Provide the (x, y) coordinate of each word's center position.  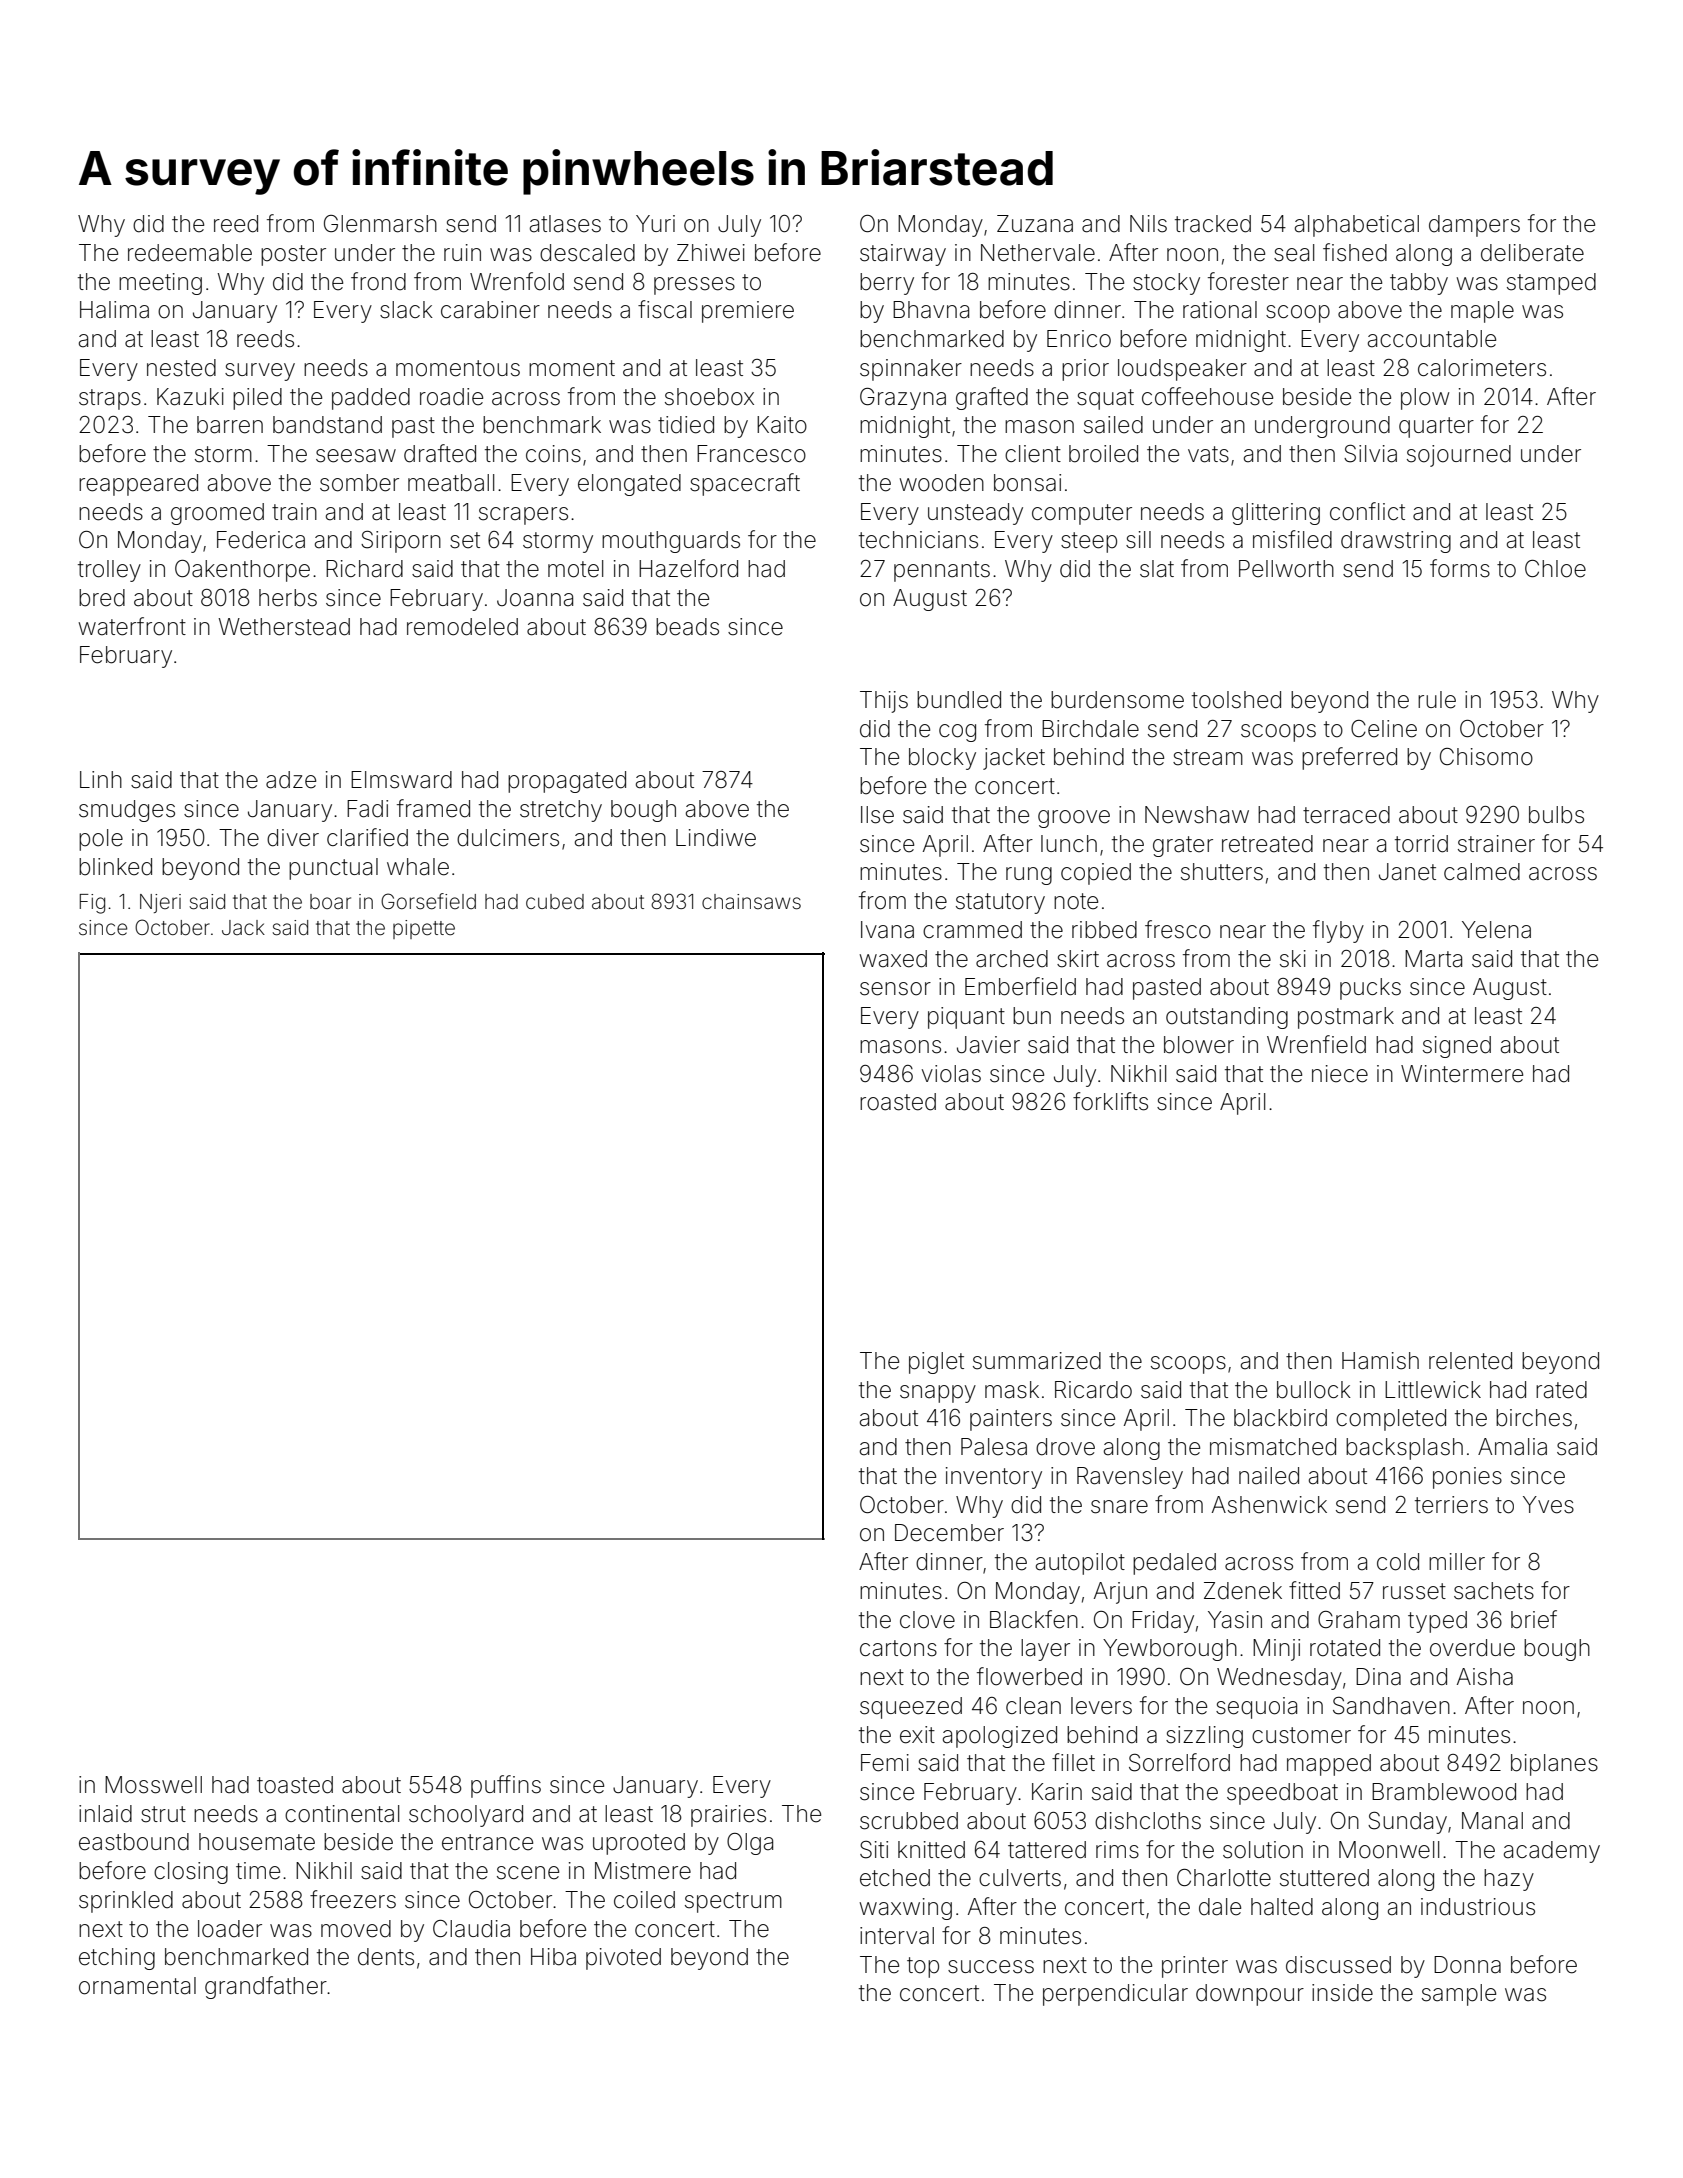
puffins (506, 1786)
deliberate (1532, 253)
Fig (92, 904)
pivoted (623, 1959)
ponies (1467, 1478)
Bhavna (931, 310)
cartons (898, 1648)
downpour (1250, 1995)
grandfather (266, 1987)
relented (1470, 1361)
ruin (462, 252)
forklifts (1110, 1101)
